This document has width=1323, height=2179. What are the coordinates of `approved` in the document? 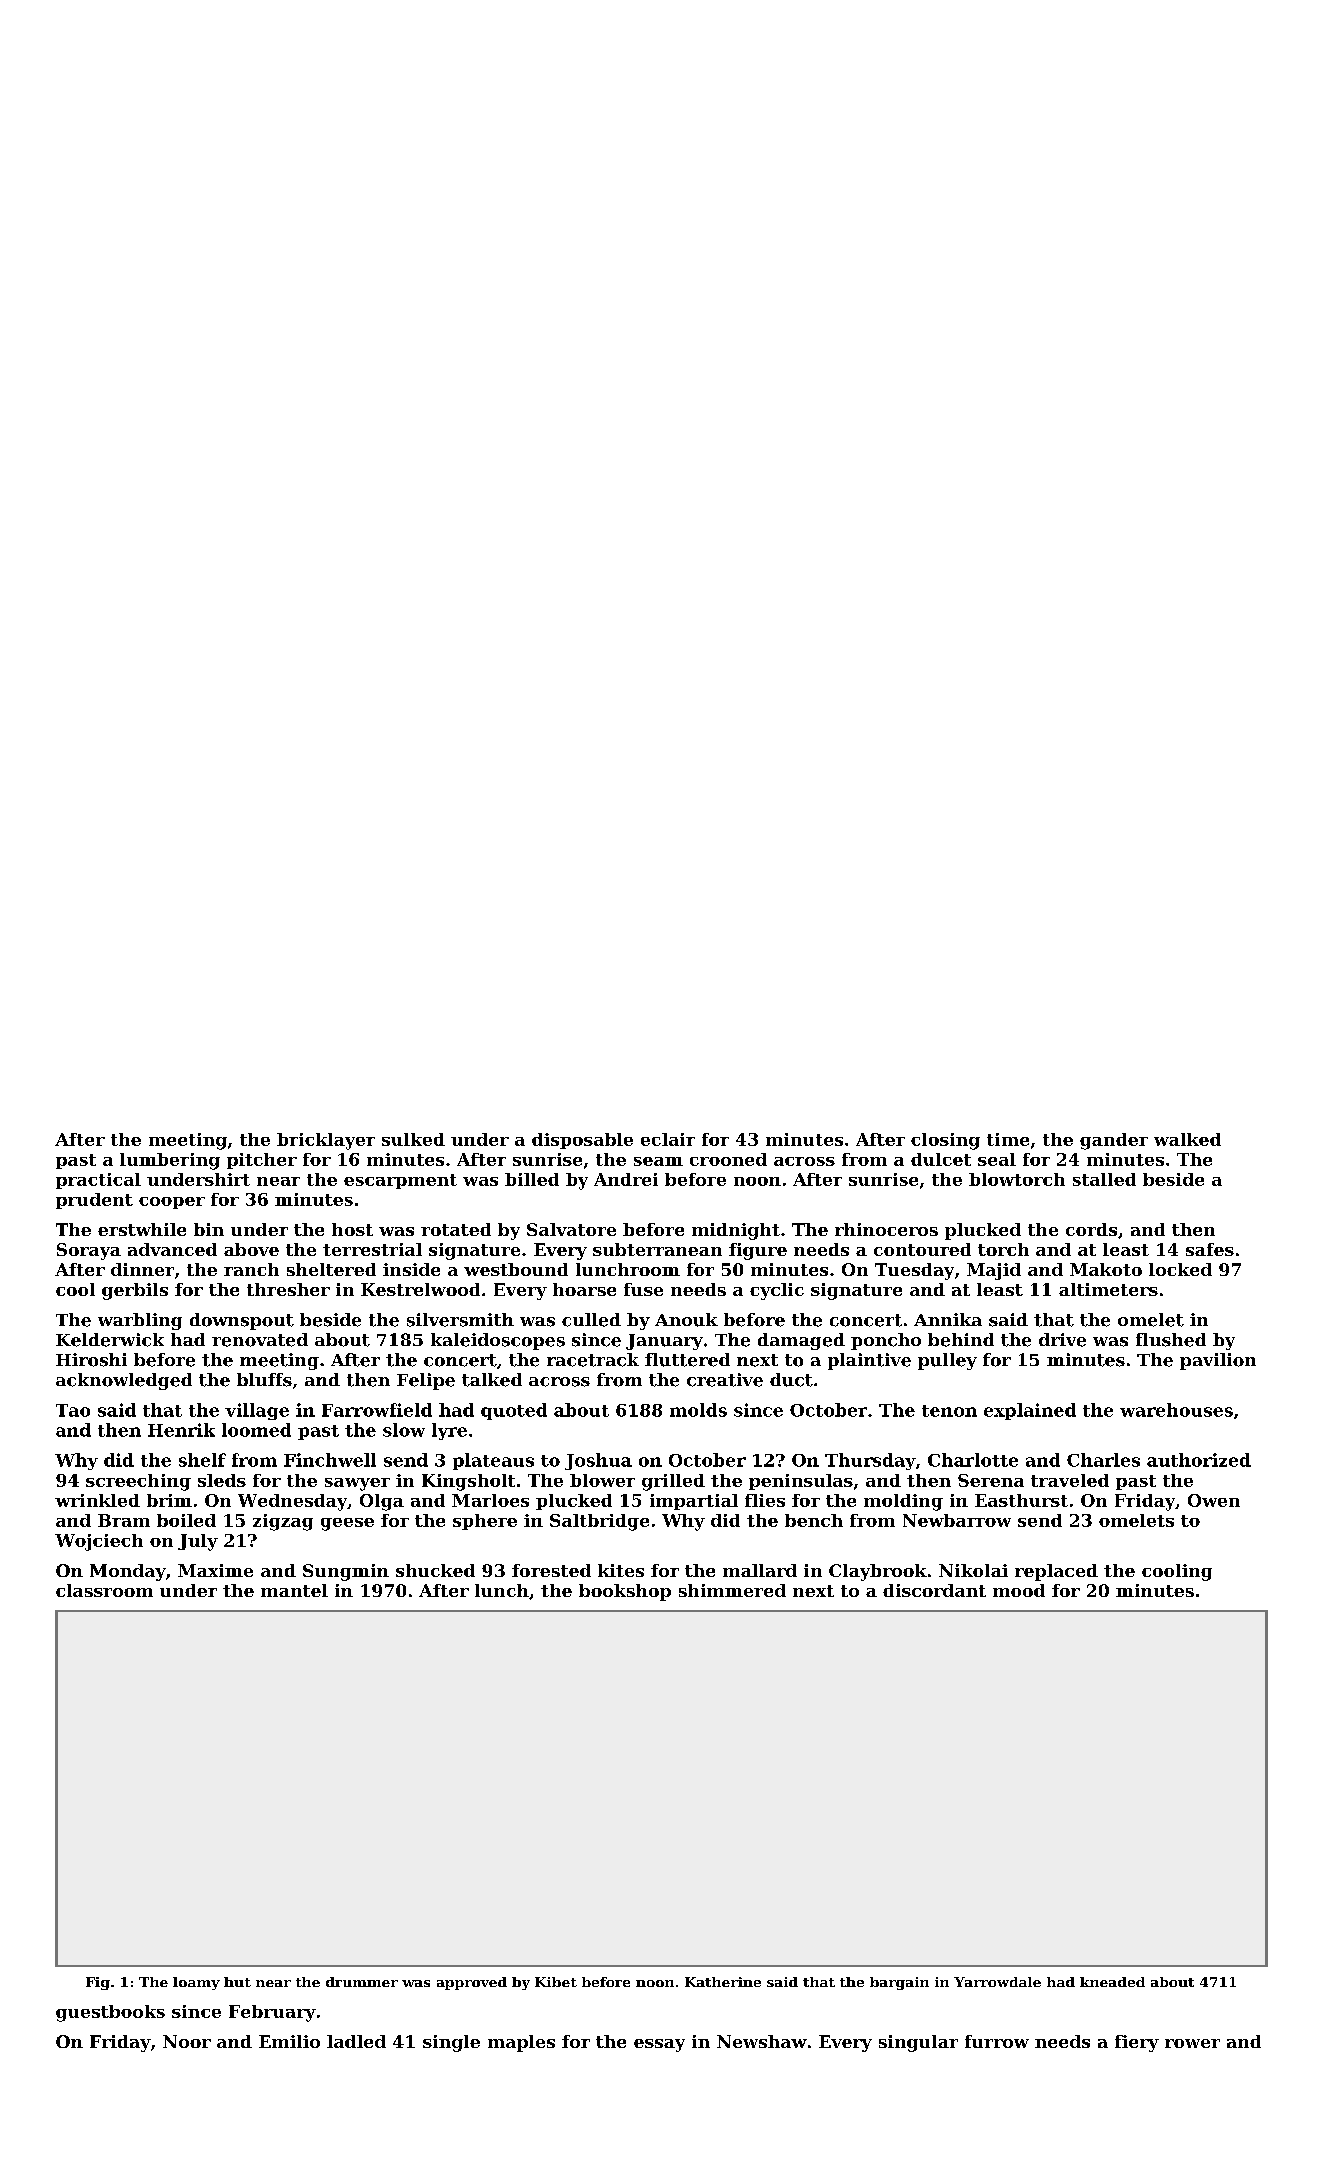 It's located at (472, 1983).
